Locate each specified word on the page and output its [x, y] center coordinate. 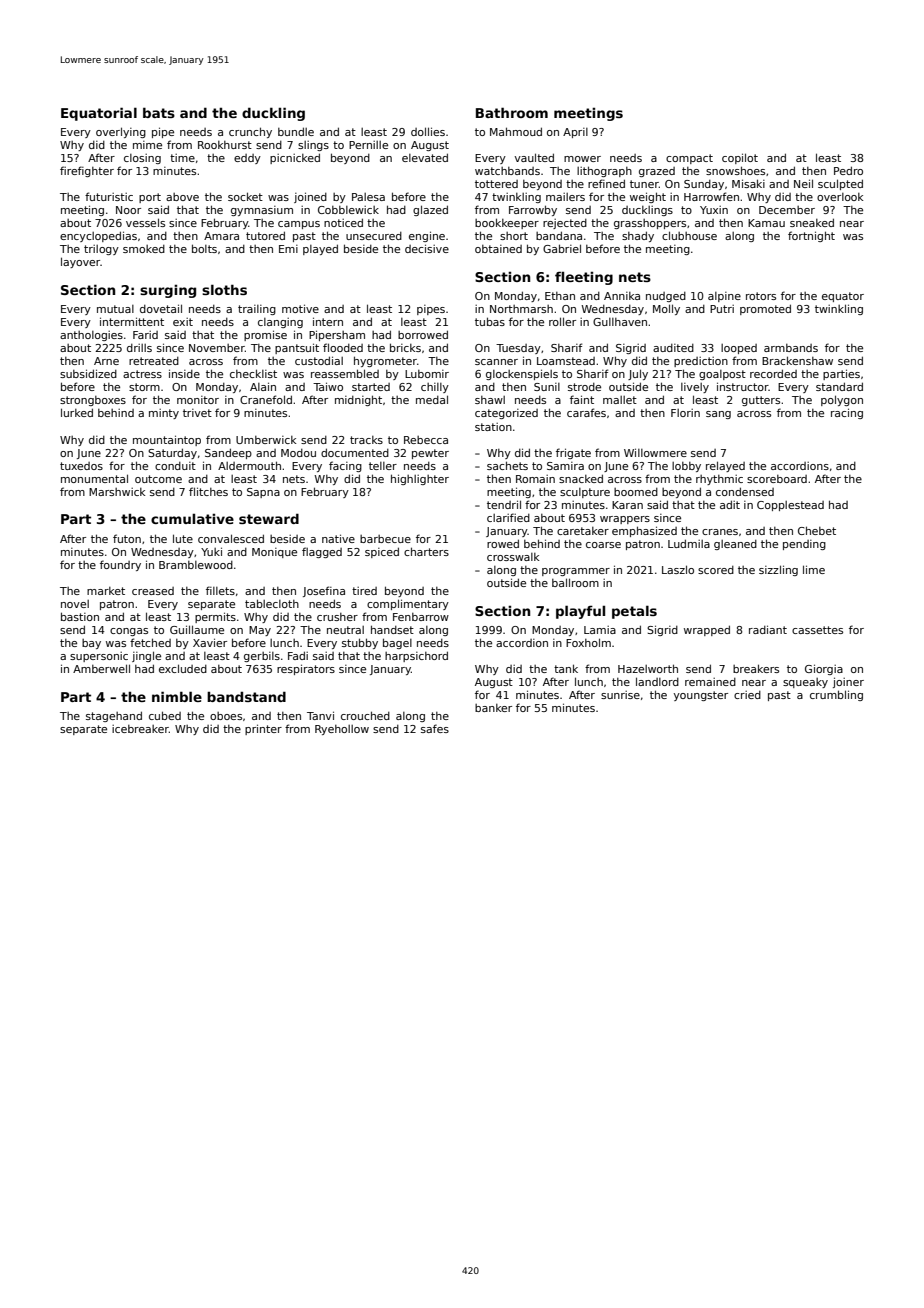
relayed [725, 466]
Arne [106, 361]
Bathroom [512, 112]
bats [159, 112]
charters [426, 551]
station [493, 427]
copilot [740, 158]
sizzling [778, 570]
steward [269, 518]
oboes [226, 716]
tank [566, 668]
